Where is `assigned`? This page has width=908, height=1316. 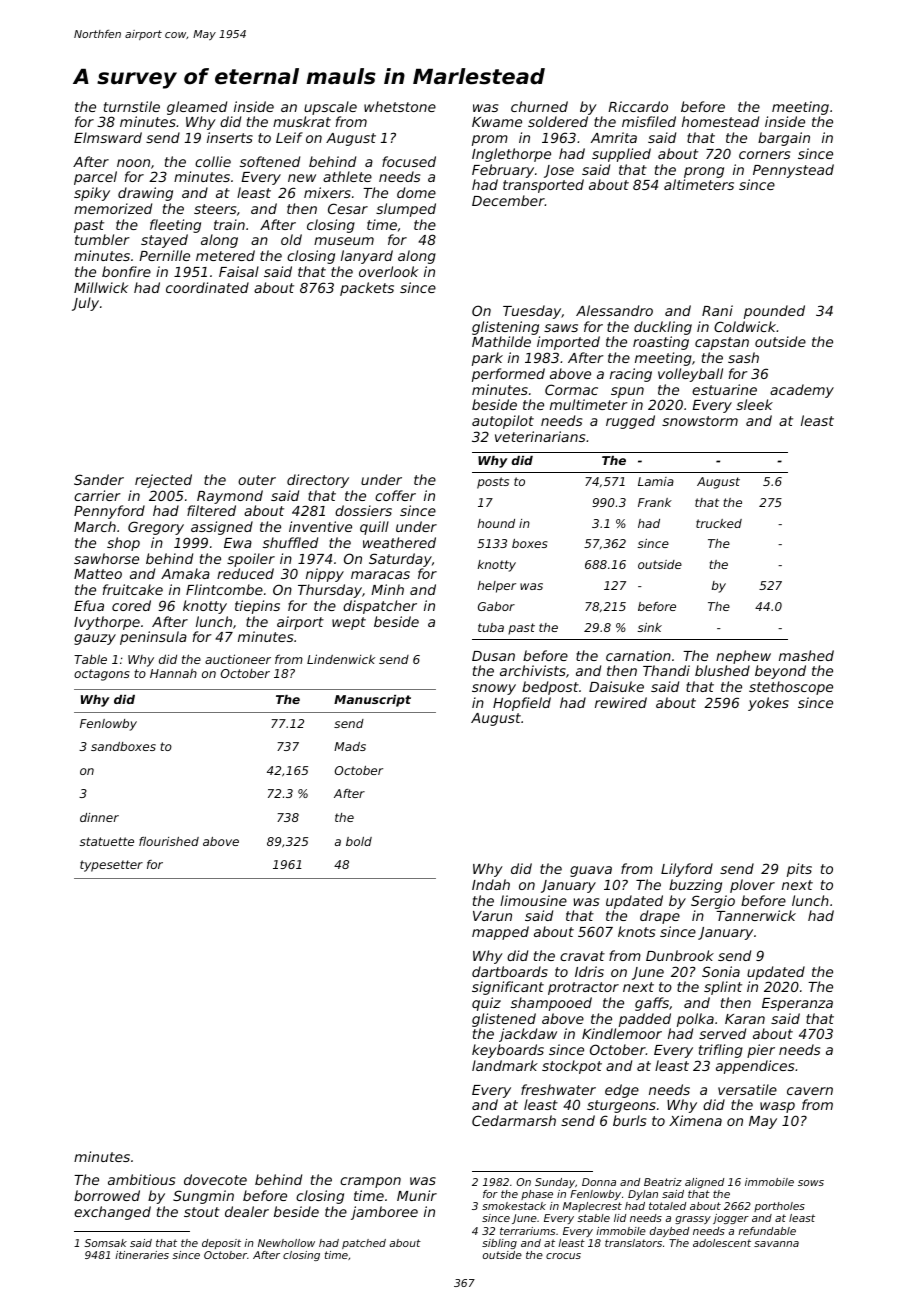 assigned is located at coordinates (222, 528).
